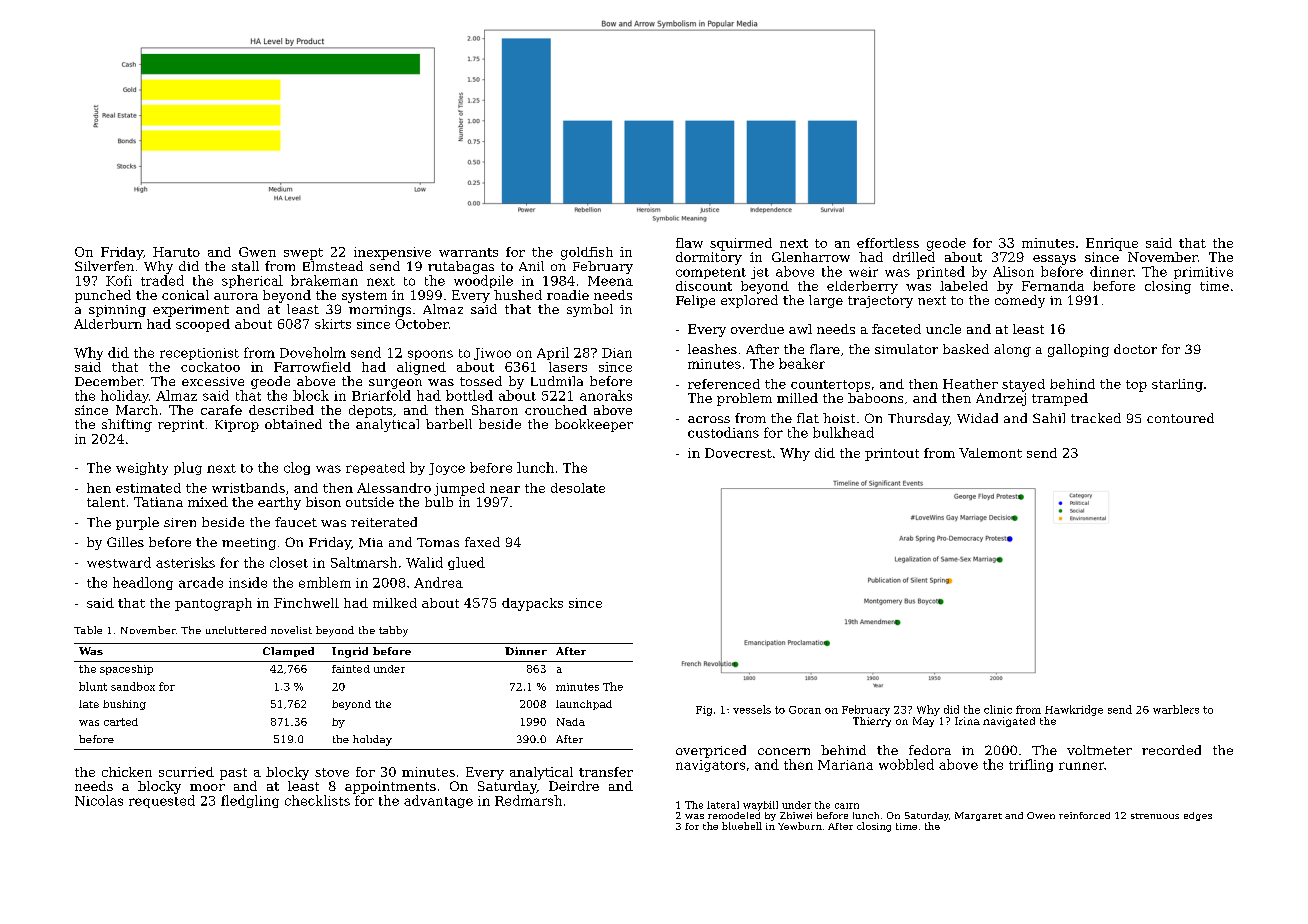  I want to click on primitive, so click(1203, 273).
